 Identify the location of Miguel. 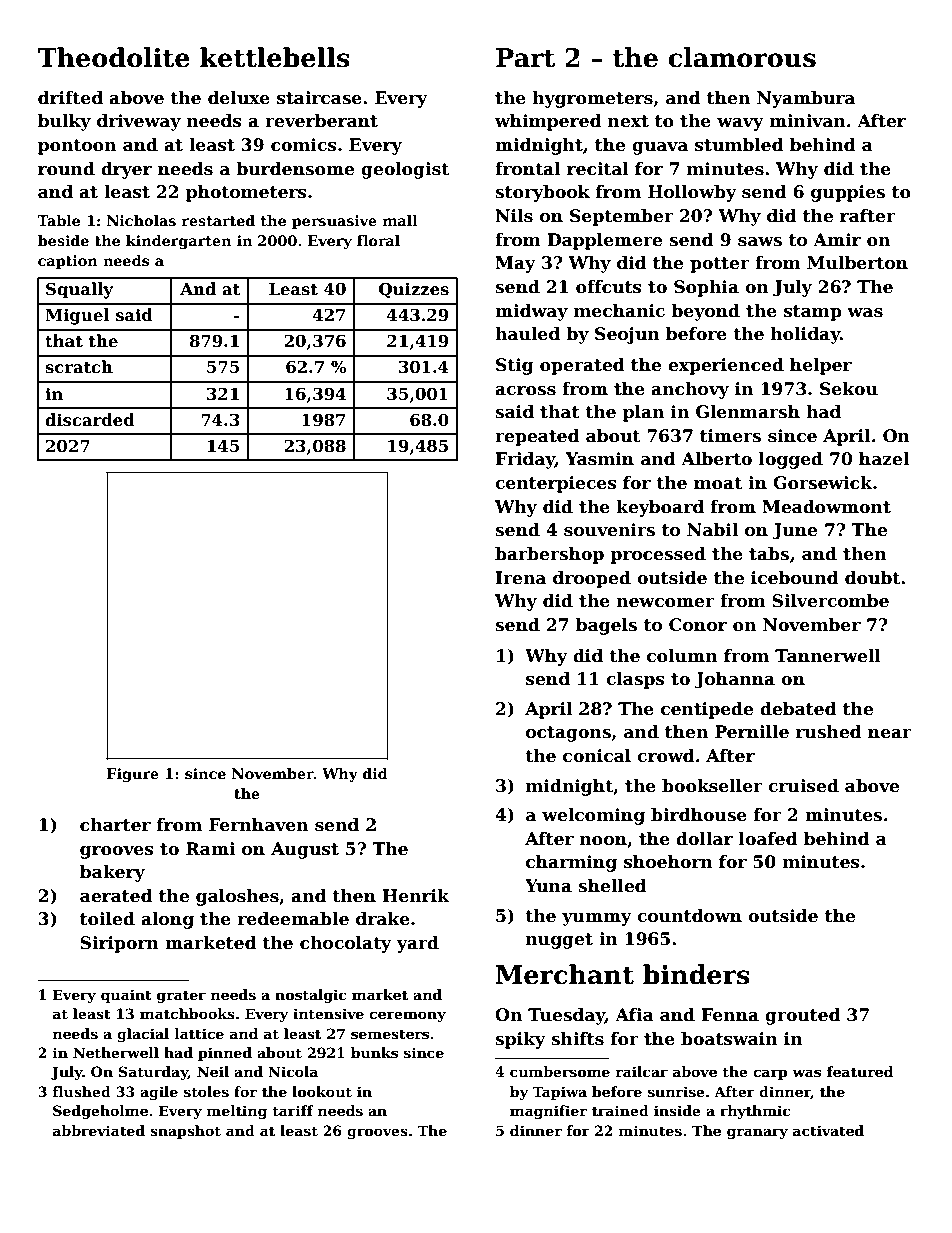
(77, 316).
